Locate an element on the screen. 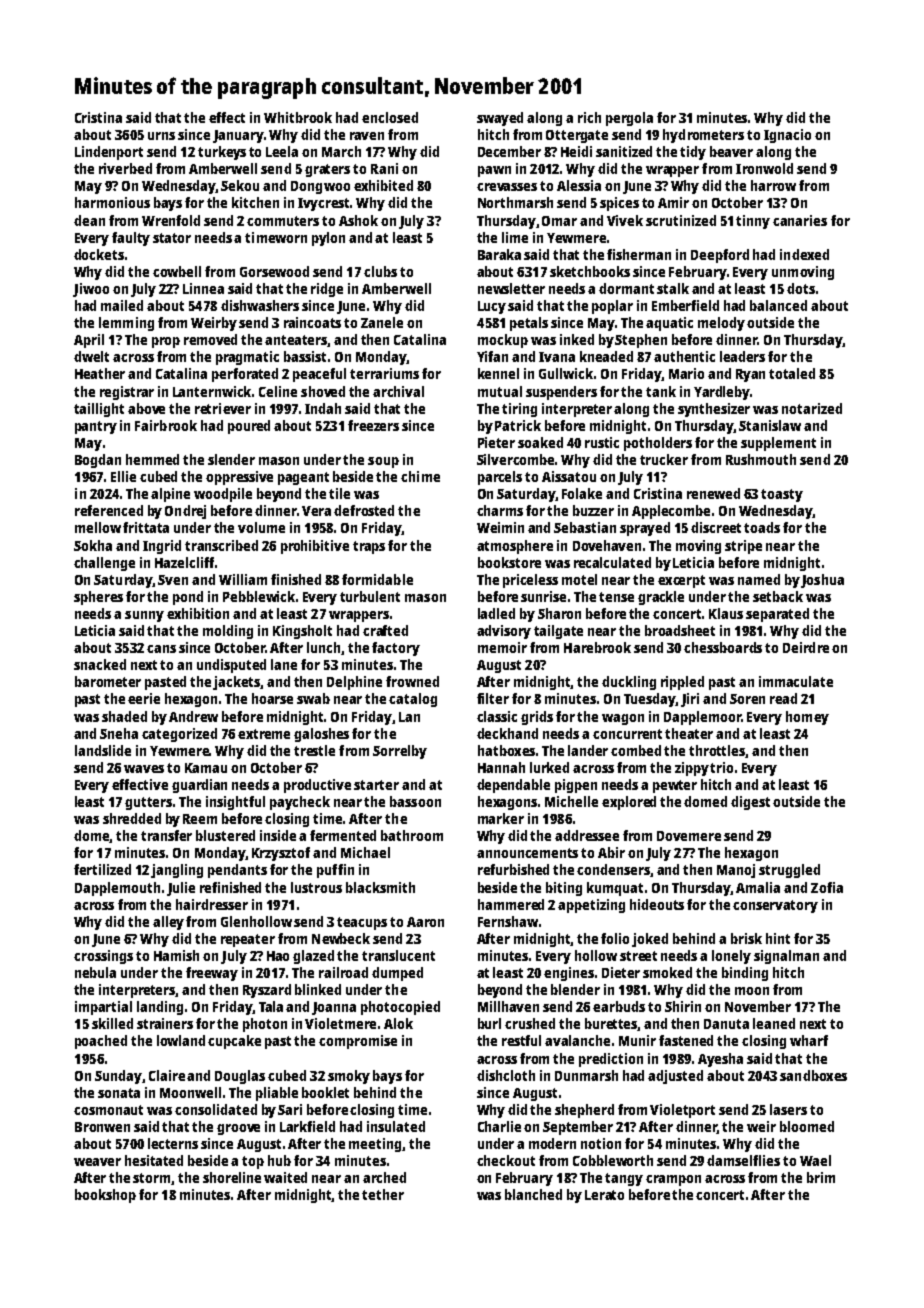 The image size is (924, 1308). balanced is located at coordinates (778, 305).
